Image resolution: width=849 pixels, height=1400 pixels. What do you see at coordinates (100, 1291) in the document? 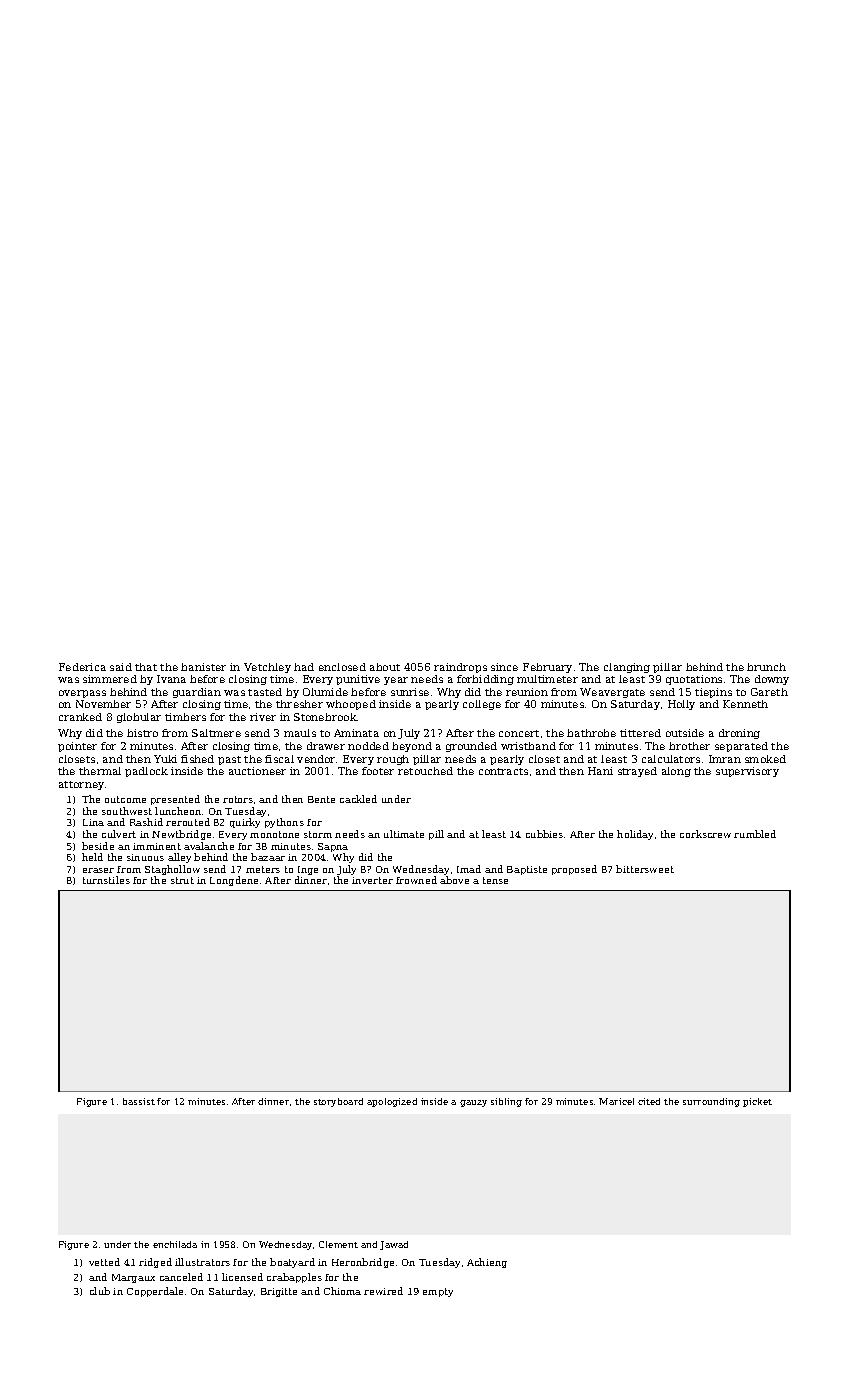
I see `club` at bounding box center [100, 1291].
